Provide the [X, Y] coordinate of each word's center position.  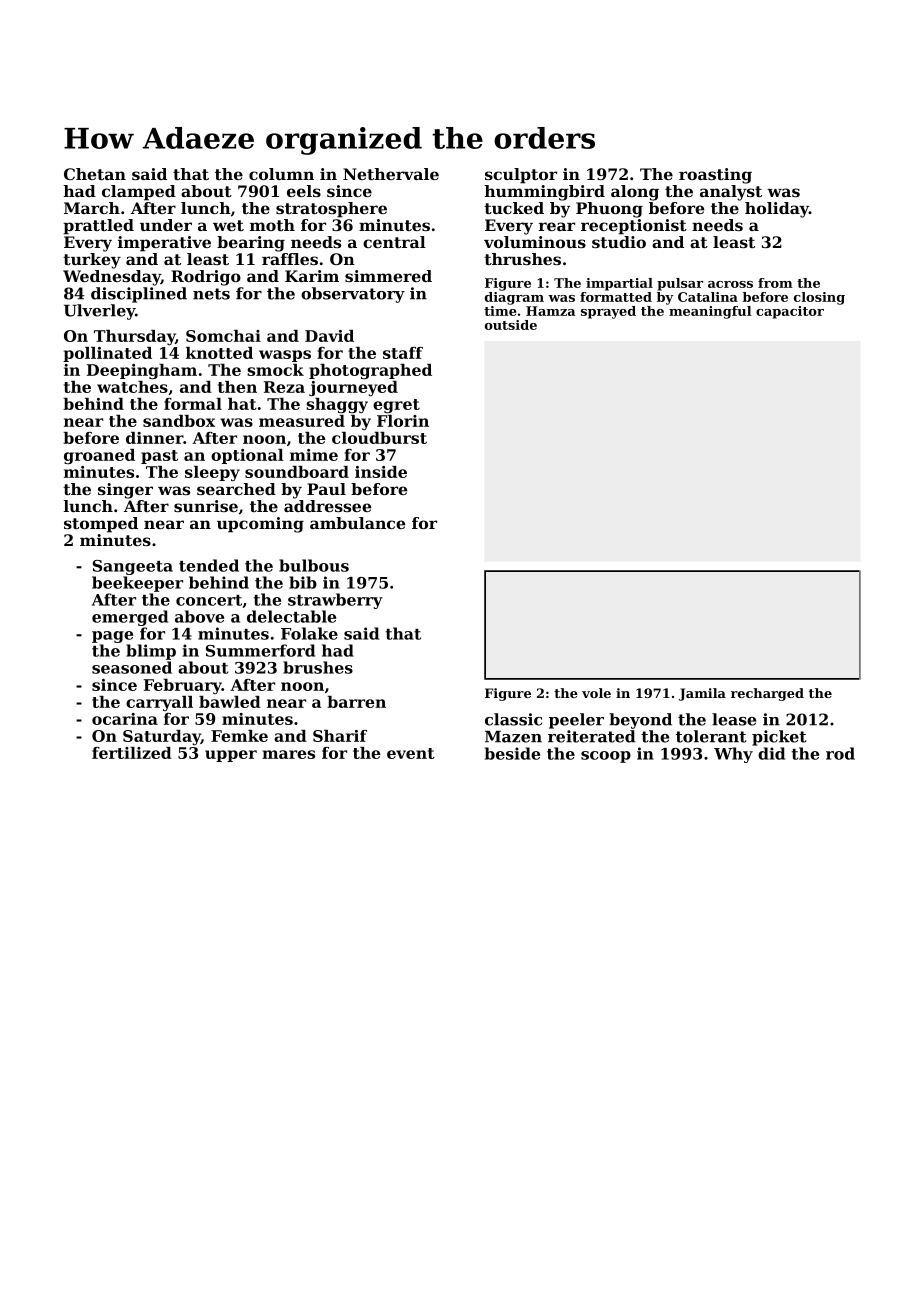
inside [381, 472]
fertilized [132, 753]
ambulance [357, 523]
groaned [99, 456]
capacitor [790, 312]
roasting [715, 176]
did [771, 753]
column [281, 174]
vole [596, 693]
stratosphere [331, 210]
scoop [606, 757]
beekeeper [137, 584]
